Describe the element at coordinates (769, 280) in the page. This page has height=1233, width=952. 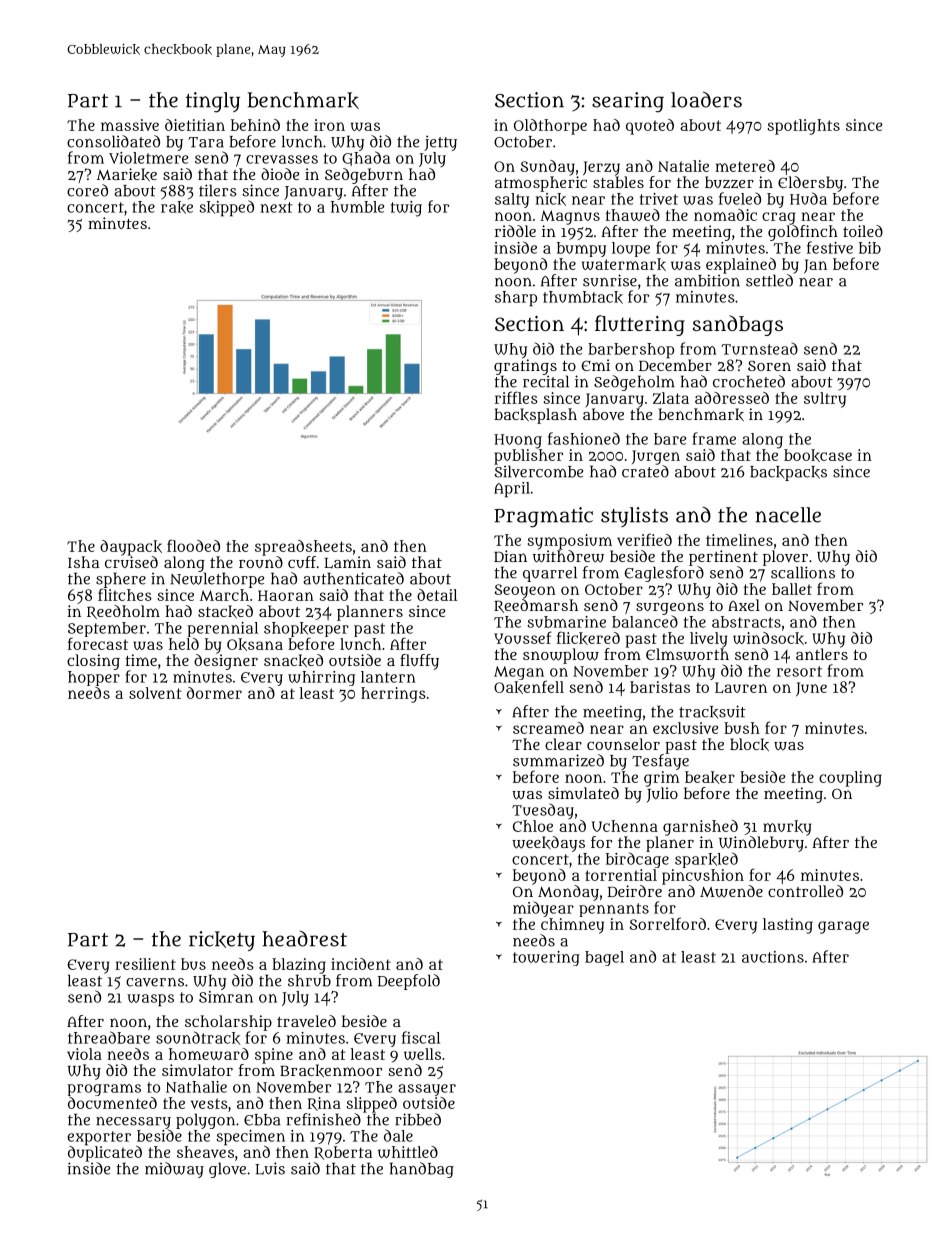
I see `settled` at that location.
